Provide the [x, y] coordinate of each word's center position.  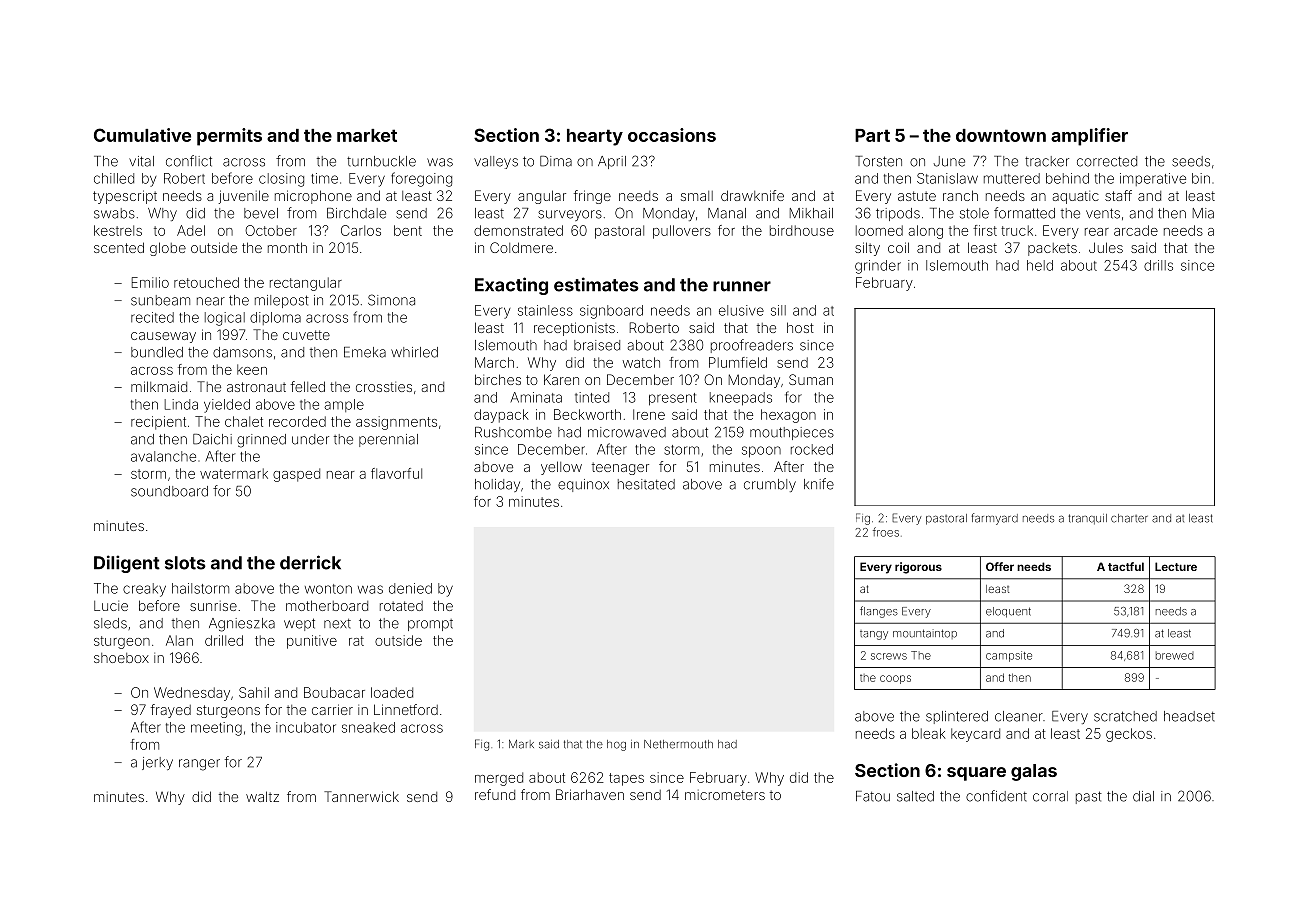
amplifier [1089, 137]
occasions [672, 135]
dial [1143, 796]
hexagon [788, 416]
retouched [206, 282]
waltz [262, 796]
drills [1158, 265]
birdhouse [802, 230]
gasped [296, 475]
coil [898, 247]
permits [229, 137]
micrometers [725, 795]
